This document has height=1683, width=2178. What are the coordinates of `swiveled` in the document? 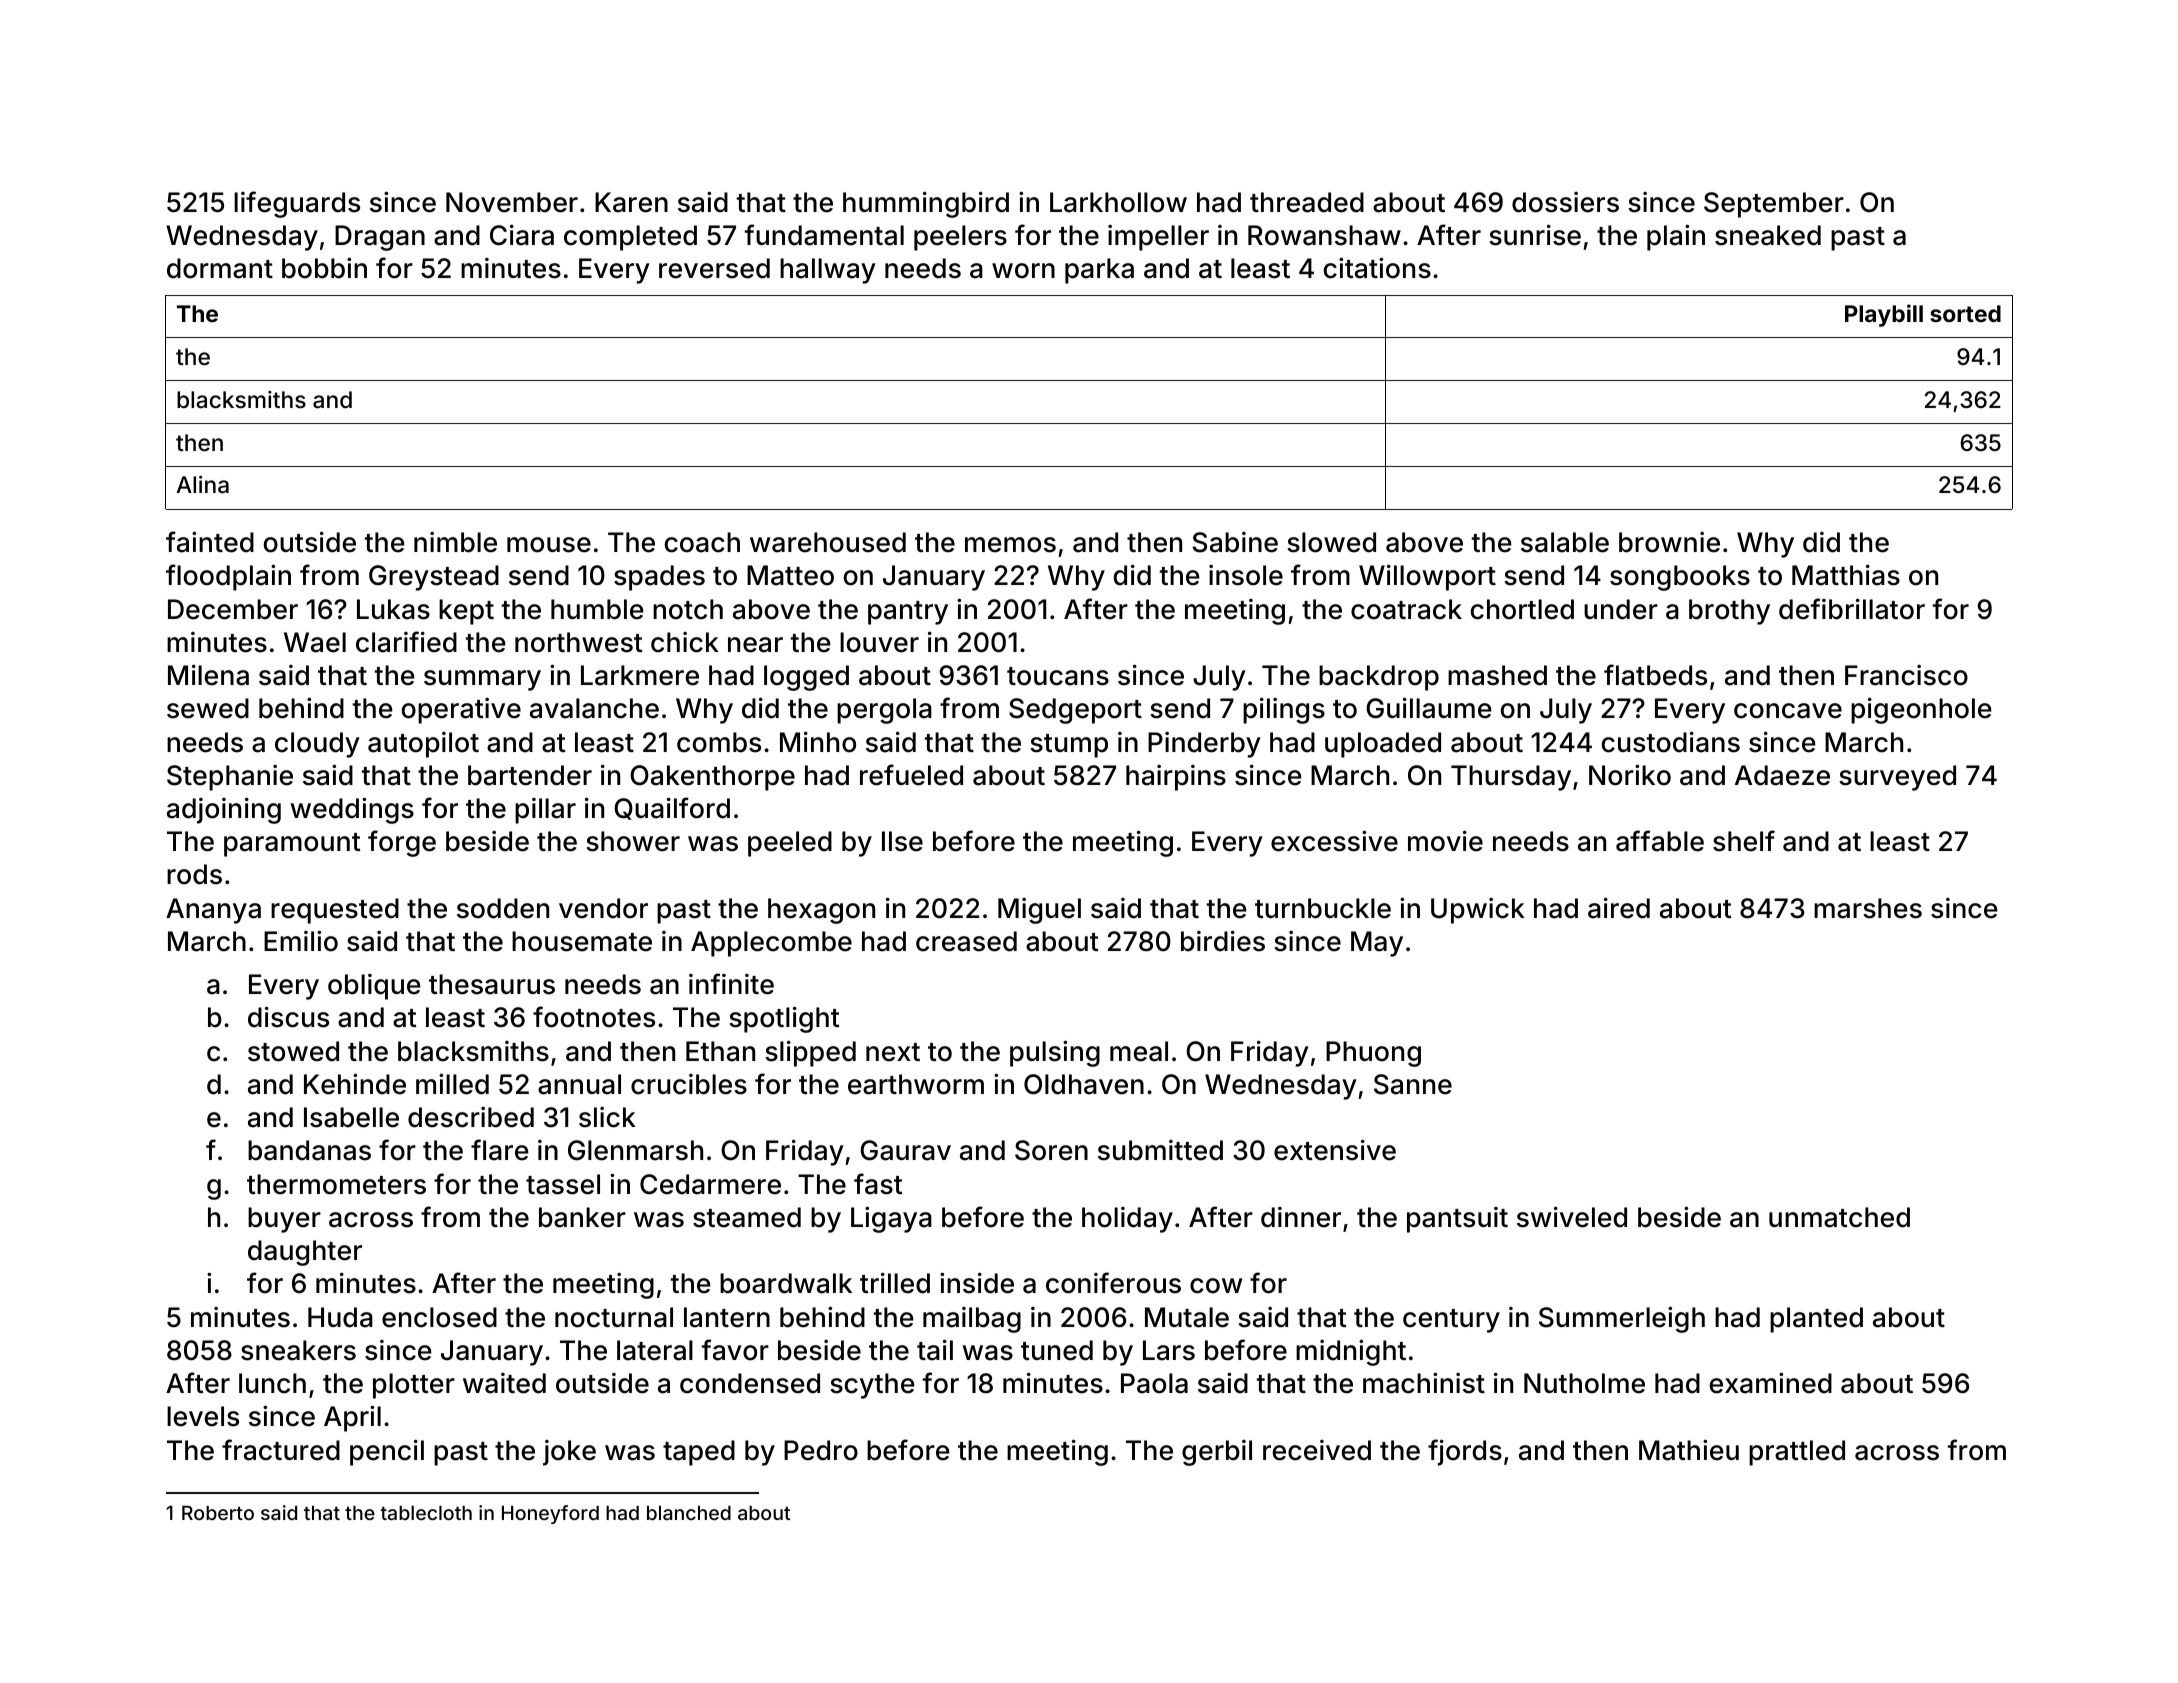 It's located at (1572, 1217).
